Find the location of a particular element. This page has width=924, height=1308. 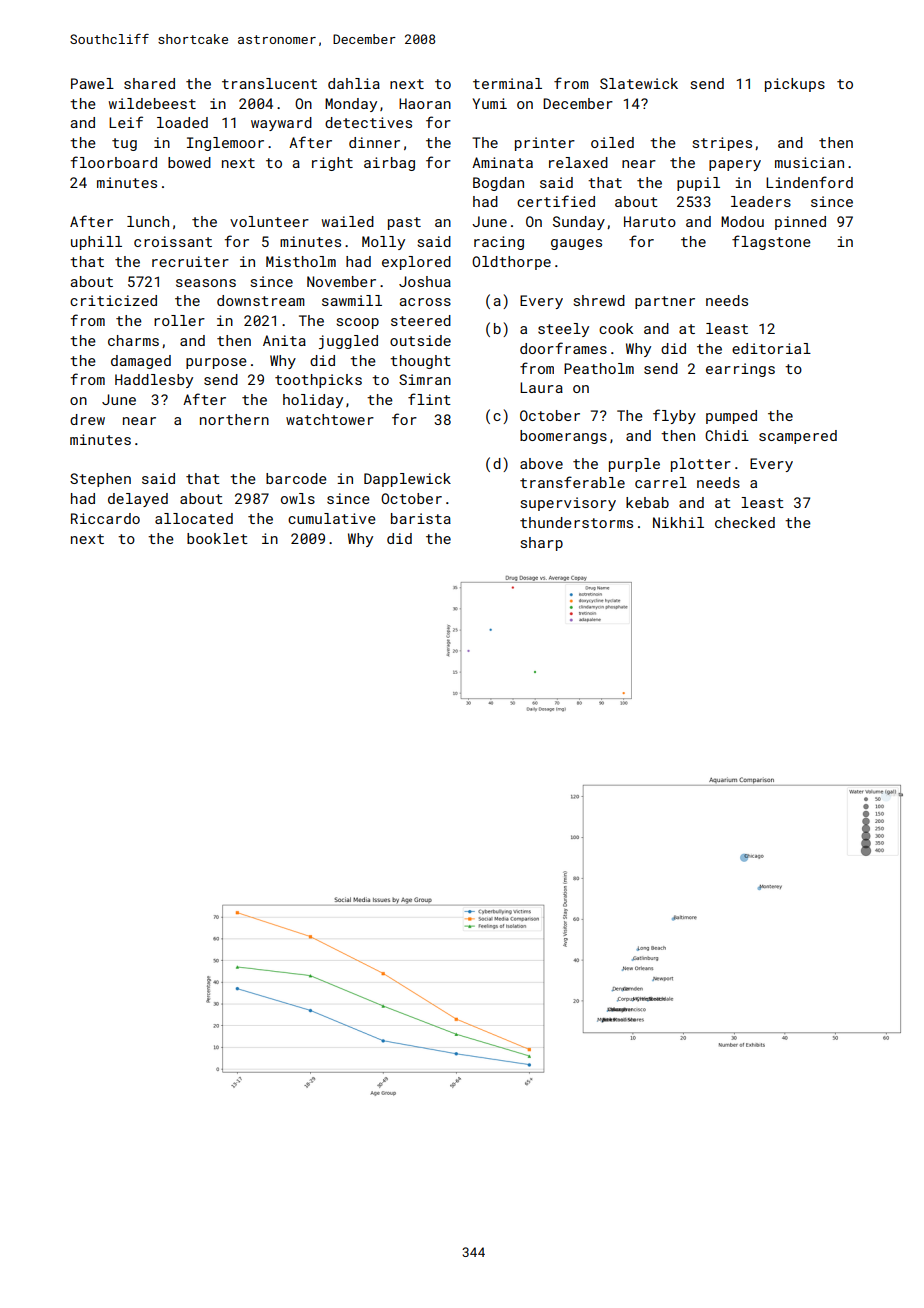

sharp is located at coordinates (541, 544).
